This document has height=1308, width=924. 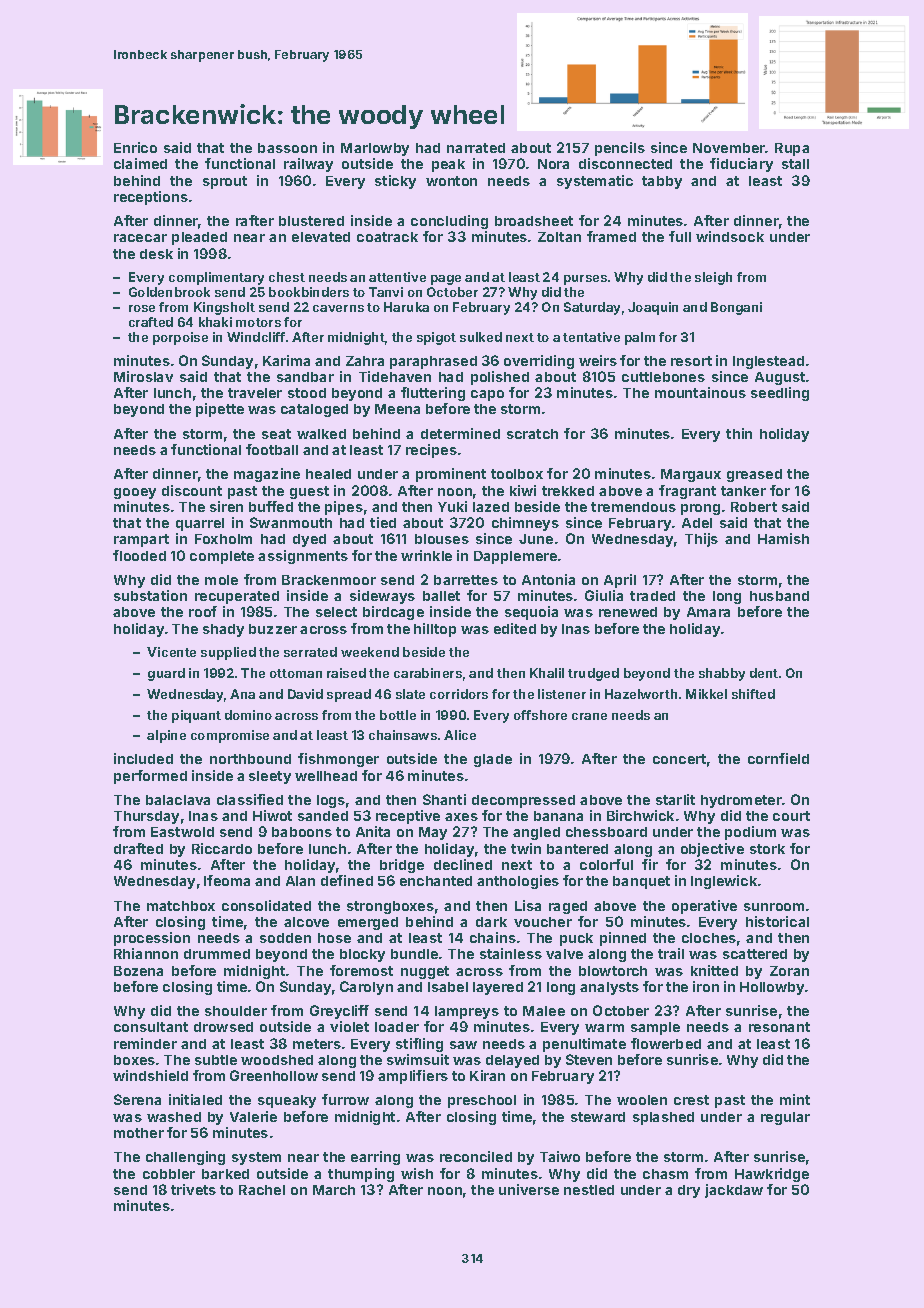 I want to click on trivets, so click(x=193, y=1189).
